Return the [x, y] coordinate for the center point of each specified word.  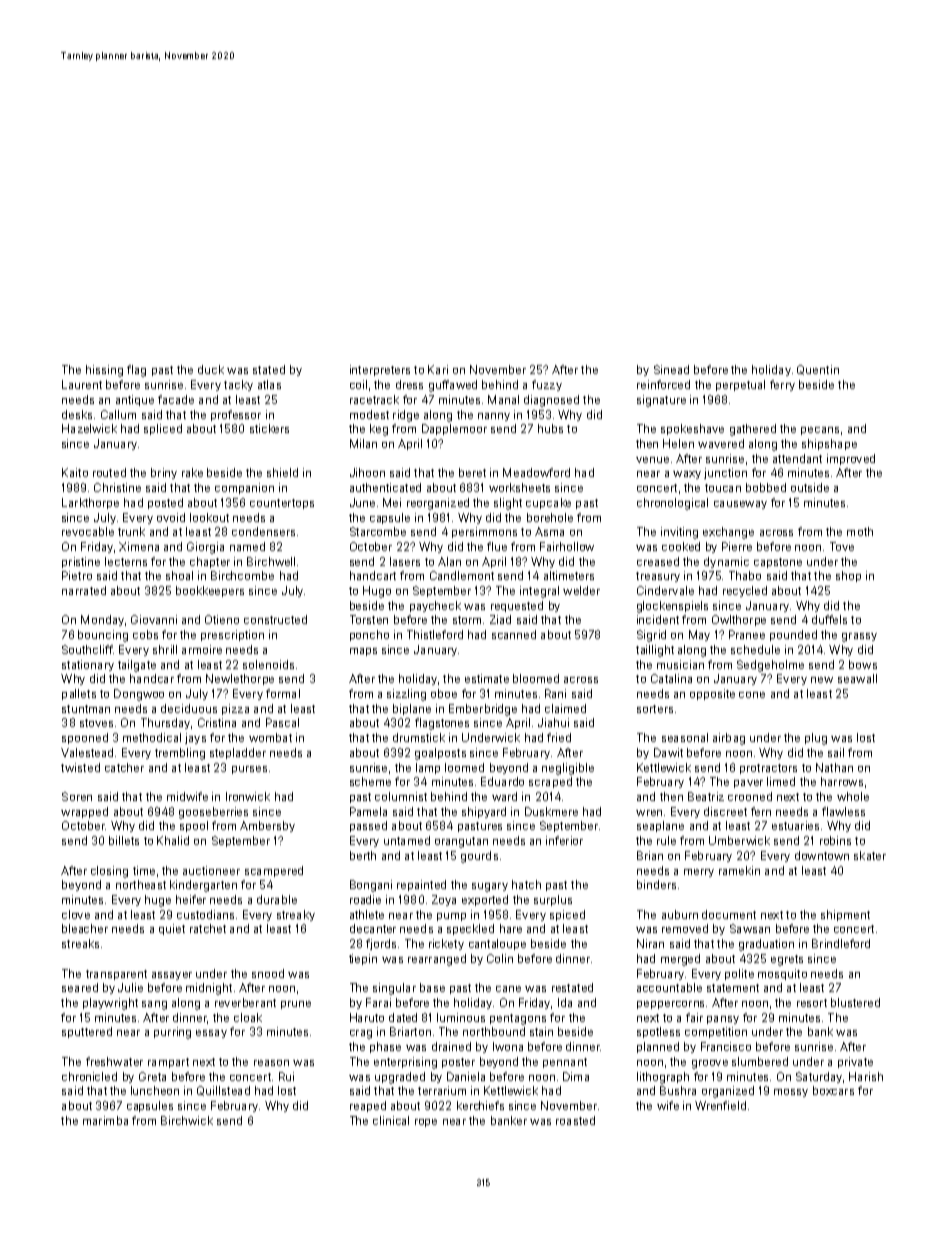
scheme [370, 781]
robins [835, 840]
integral [539, 592]
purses [249, 770]
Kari [438, 369]
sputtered [87, 1032]
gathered [753, 430]
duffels [829, 619]
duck [211, 369]
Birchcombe [242, 575]
